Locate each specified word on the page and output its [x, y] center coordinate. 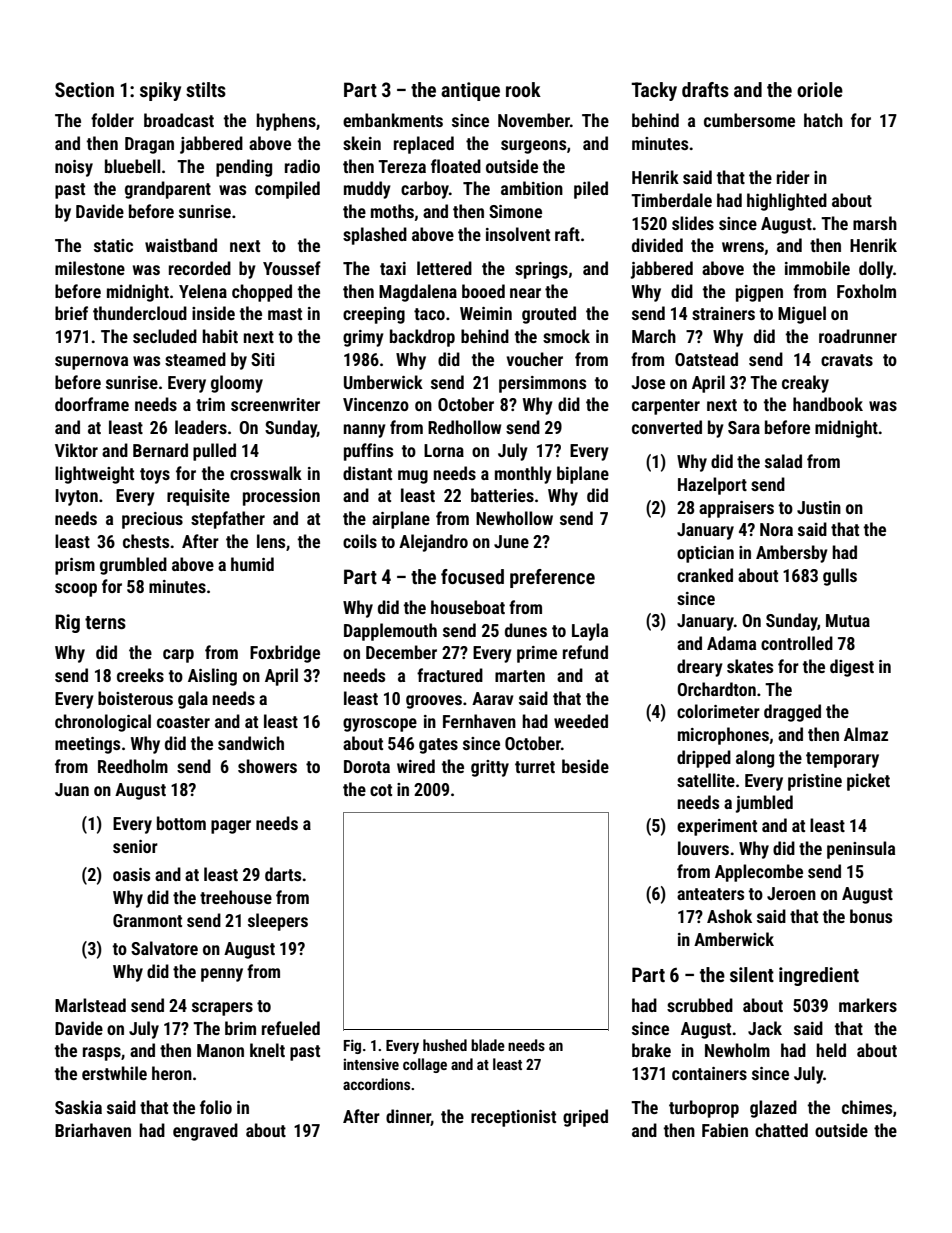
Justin [819, 507]
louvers [703, 848]
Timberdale [671, 200]
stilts [206, 89]
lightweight [94, 475]
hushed [445, 1045]
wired [416, 766]
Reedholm [133, 766]
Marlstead [90, 1005]
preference [552, 578]
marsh [875, 223]
